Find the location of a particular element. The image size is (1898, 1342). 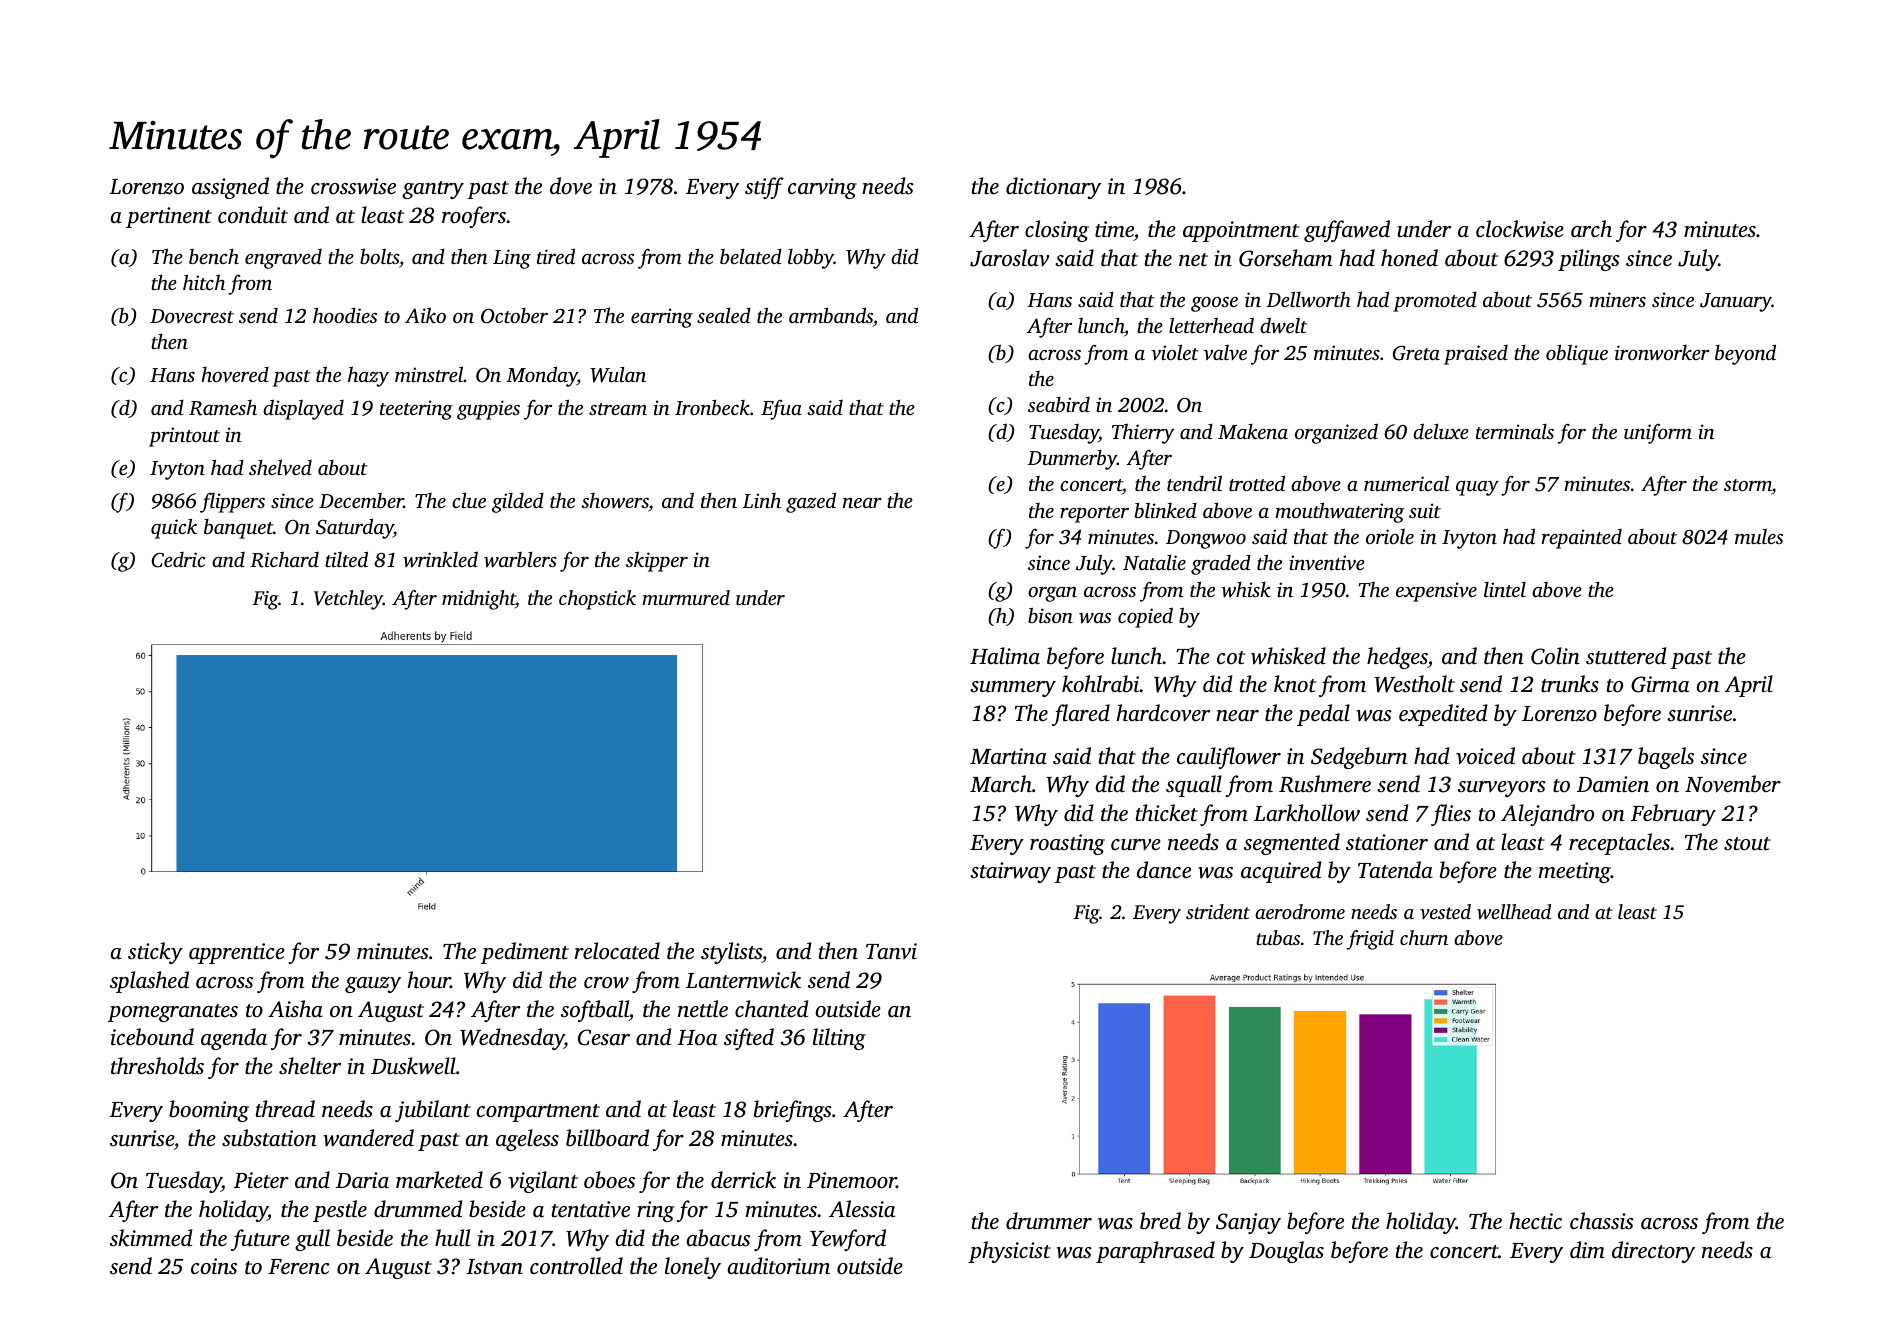

goose is located at coordinates (1214, 304).
